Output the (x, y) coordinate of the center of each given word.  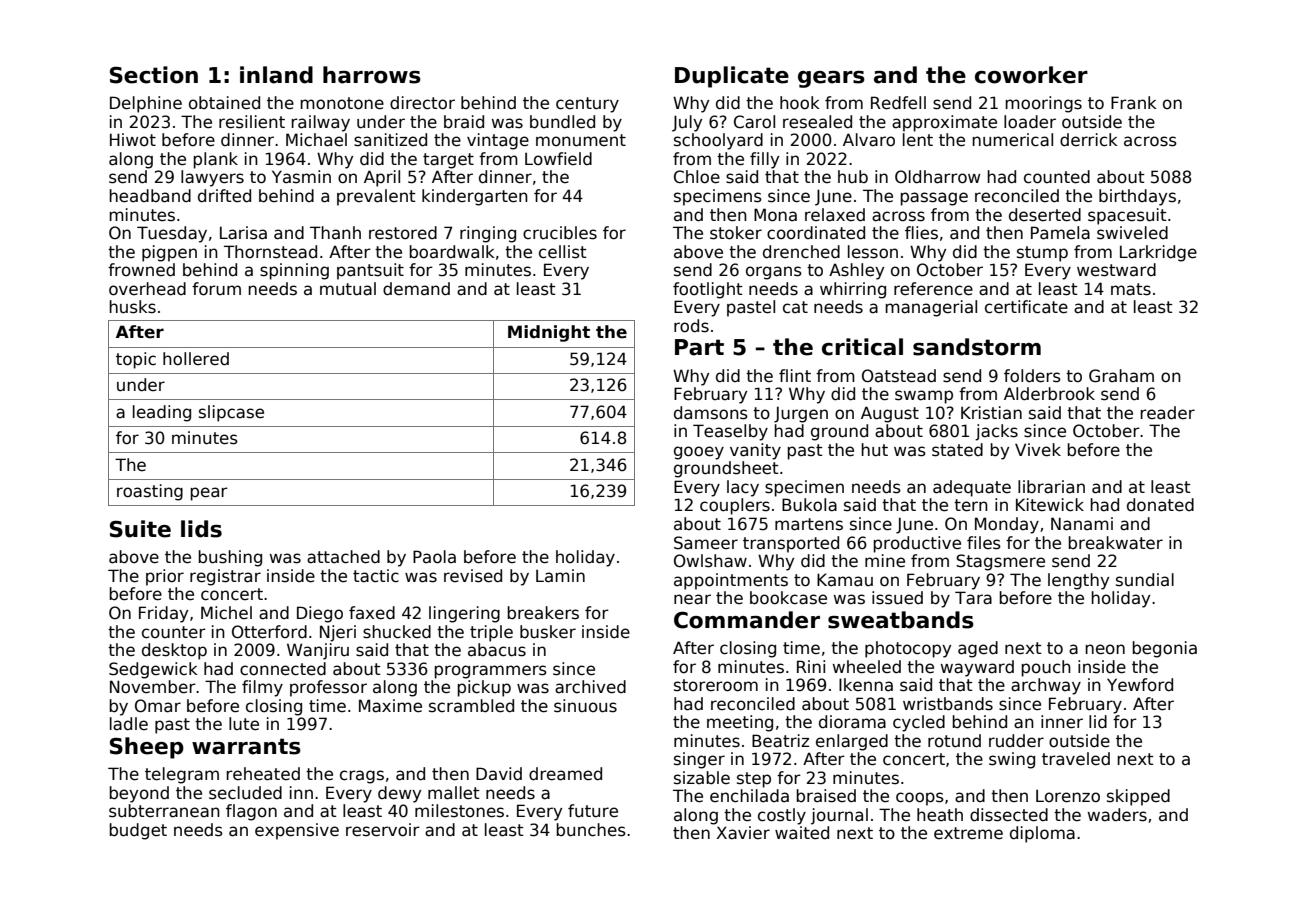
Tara (973, 598)
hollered (196, 359)
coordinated (816, 233)
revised (473, 576)
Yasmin (301, 177)
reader (1167, 413)
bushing (230, 558)
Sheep (147, 748)
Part (699, 347)
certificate (1026, 307)
